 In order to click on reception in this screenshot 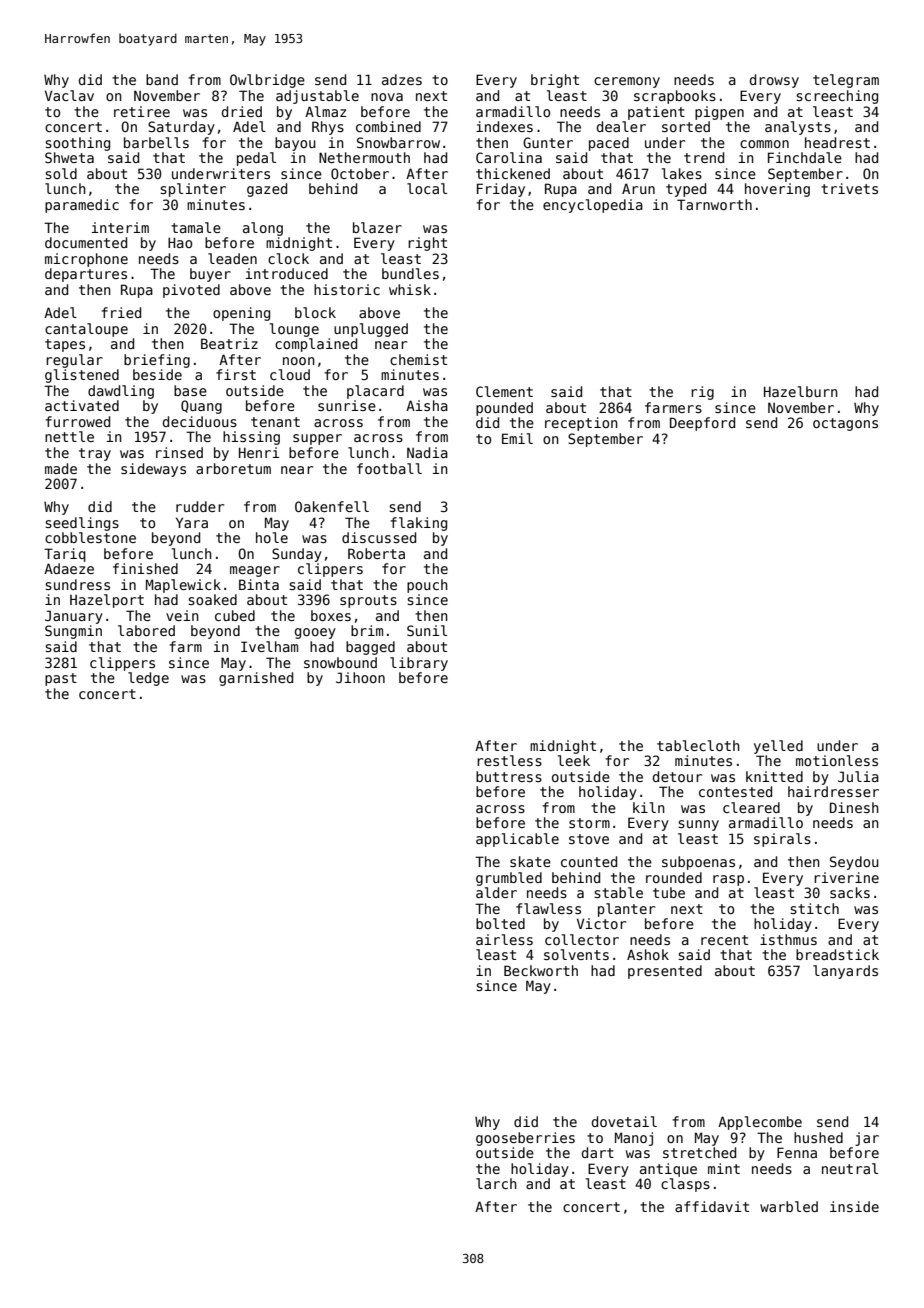, I will do `click(581, 424)`.
